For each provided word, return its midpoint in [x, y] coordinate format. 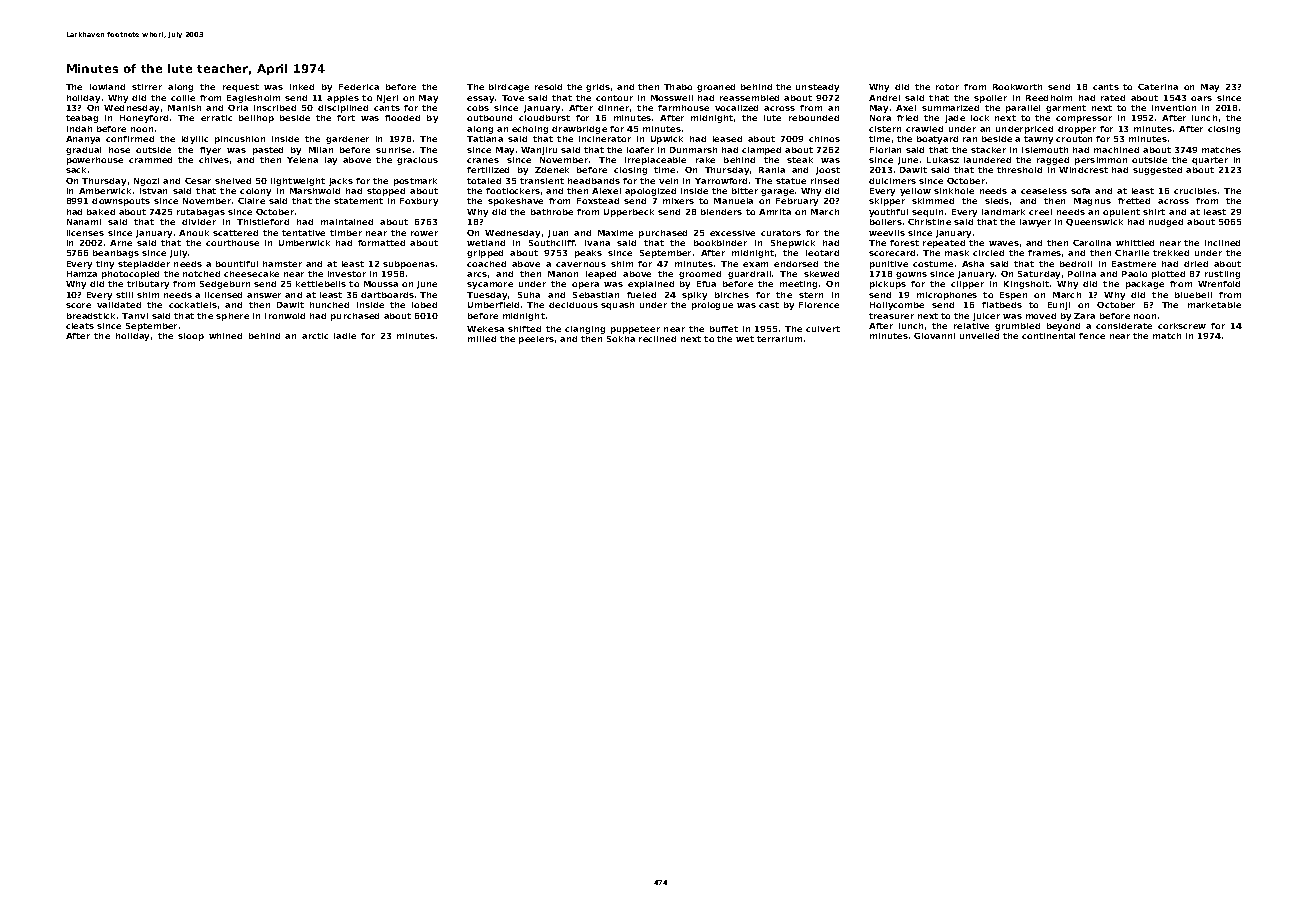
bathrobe [552, 212]
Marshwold [315, 191]
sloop [191, 337]
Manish [184, 108]
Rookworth [1017, 87]
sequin [927, 213]
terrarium [779, 339]
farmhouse [683, 108]
